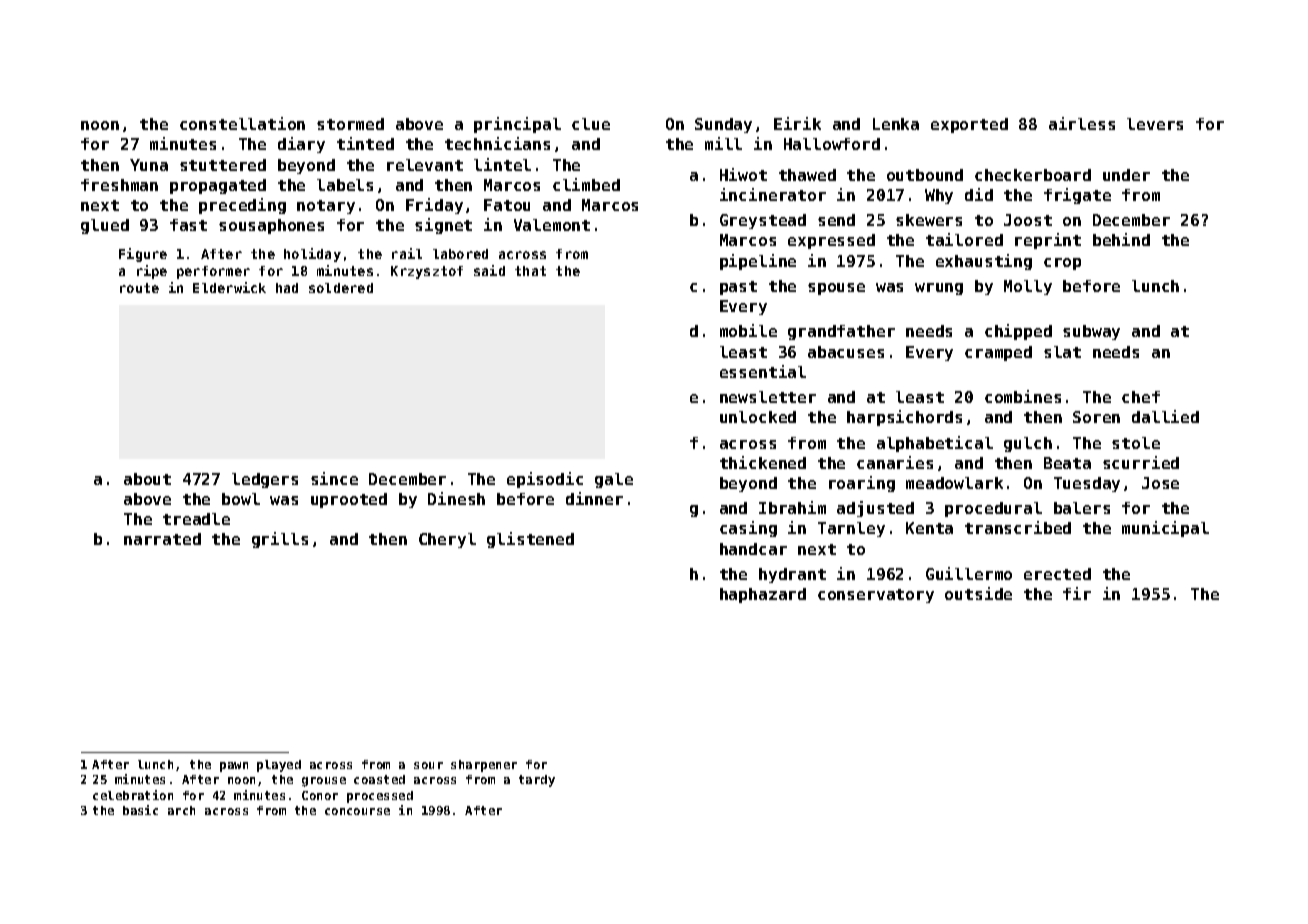 The height and width of the screenshot is (924, 1308). What do you see at coordinates (280, 540) in the screenshot?
I see `grills` at bounding box center [280, 540].
